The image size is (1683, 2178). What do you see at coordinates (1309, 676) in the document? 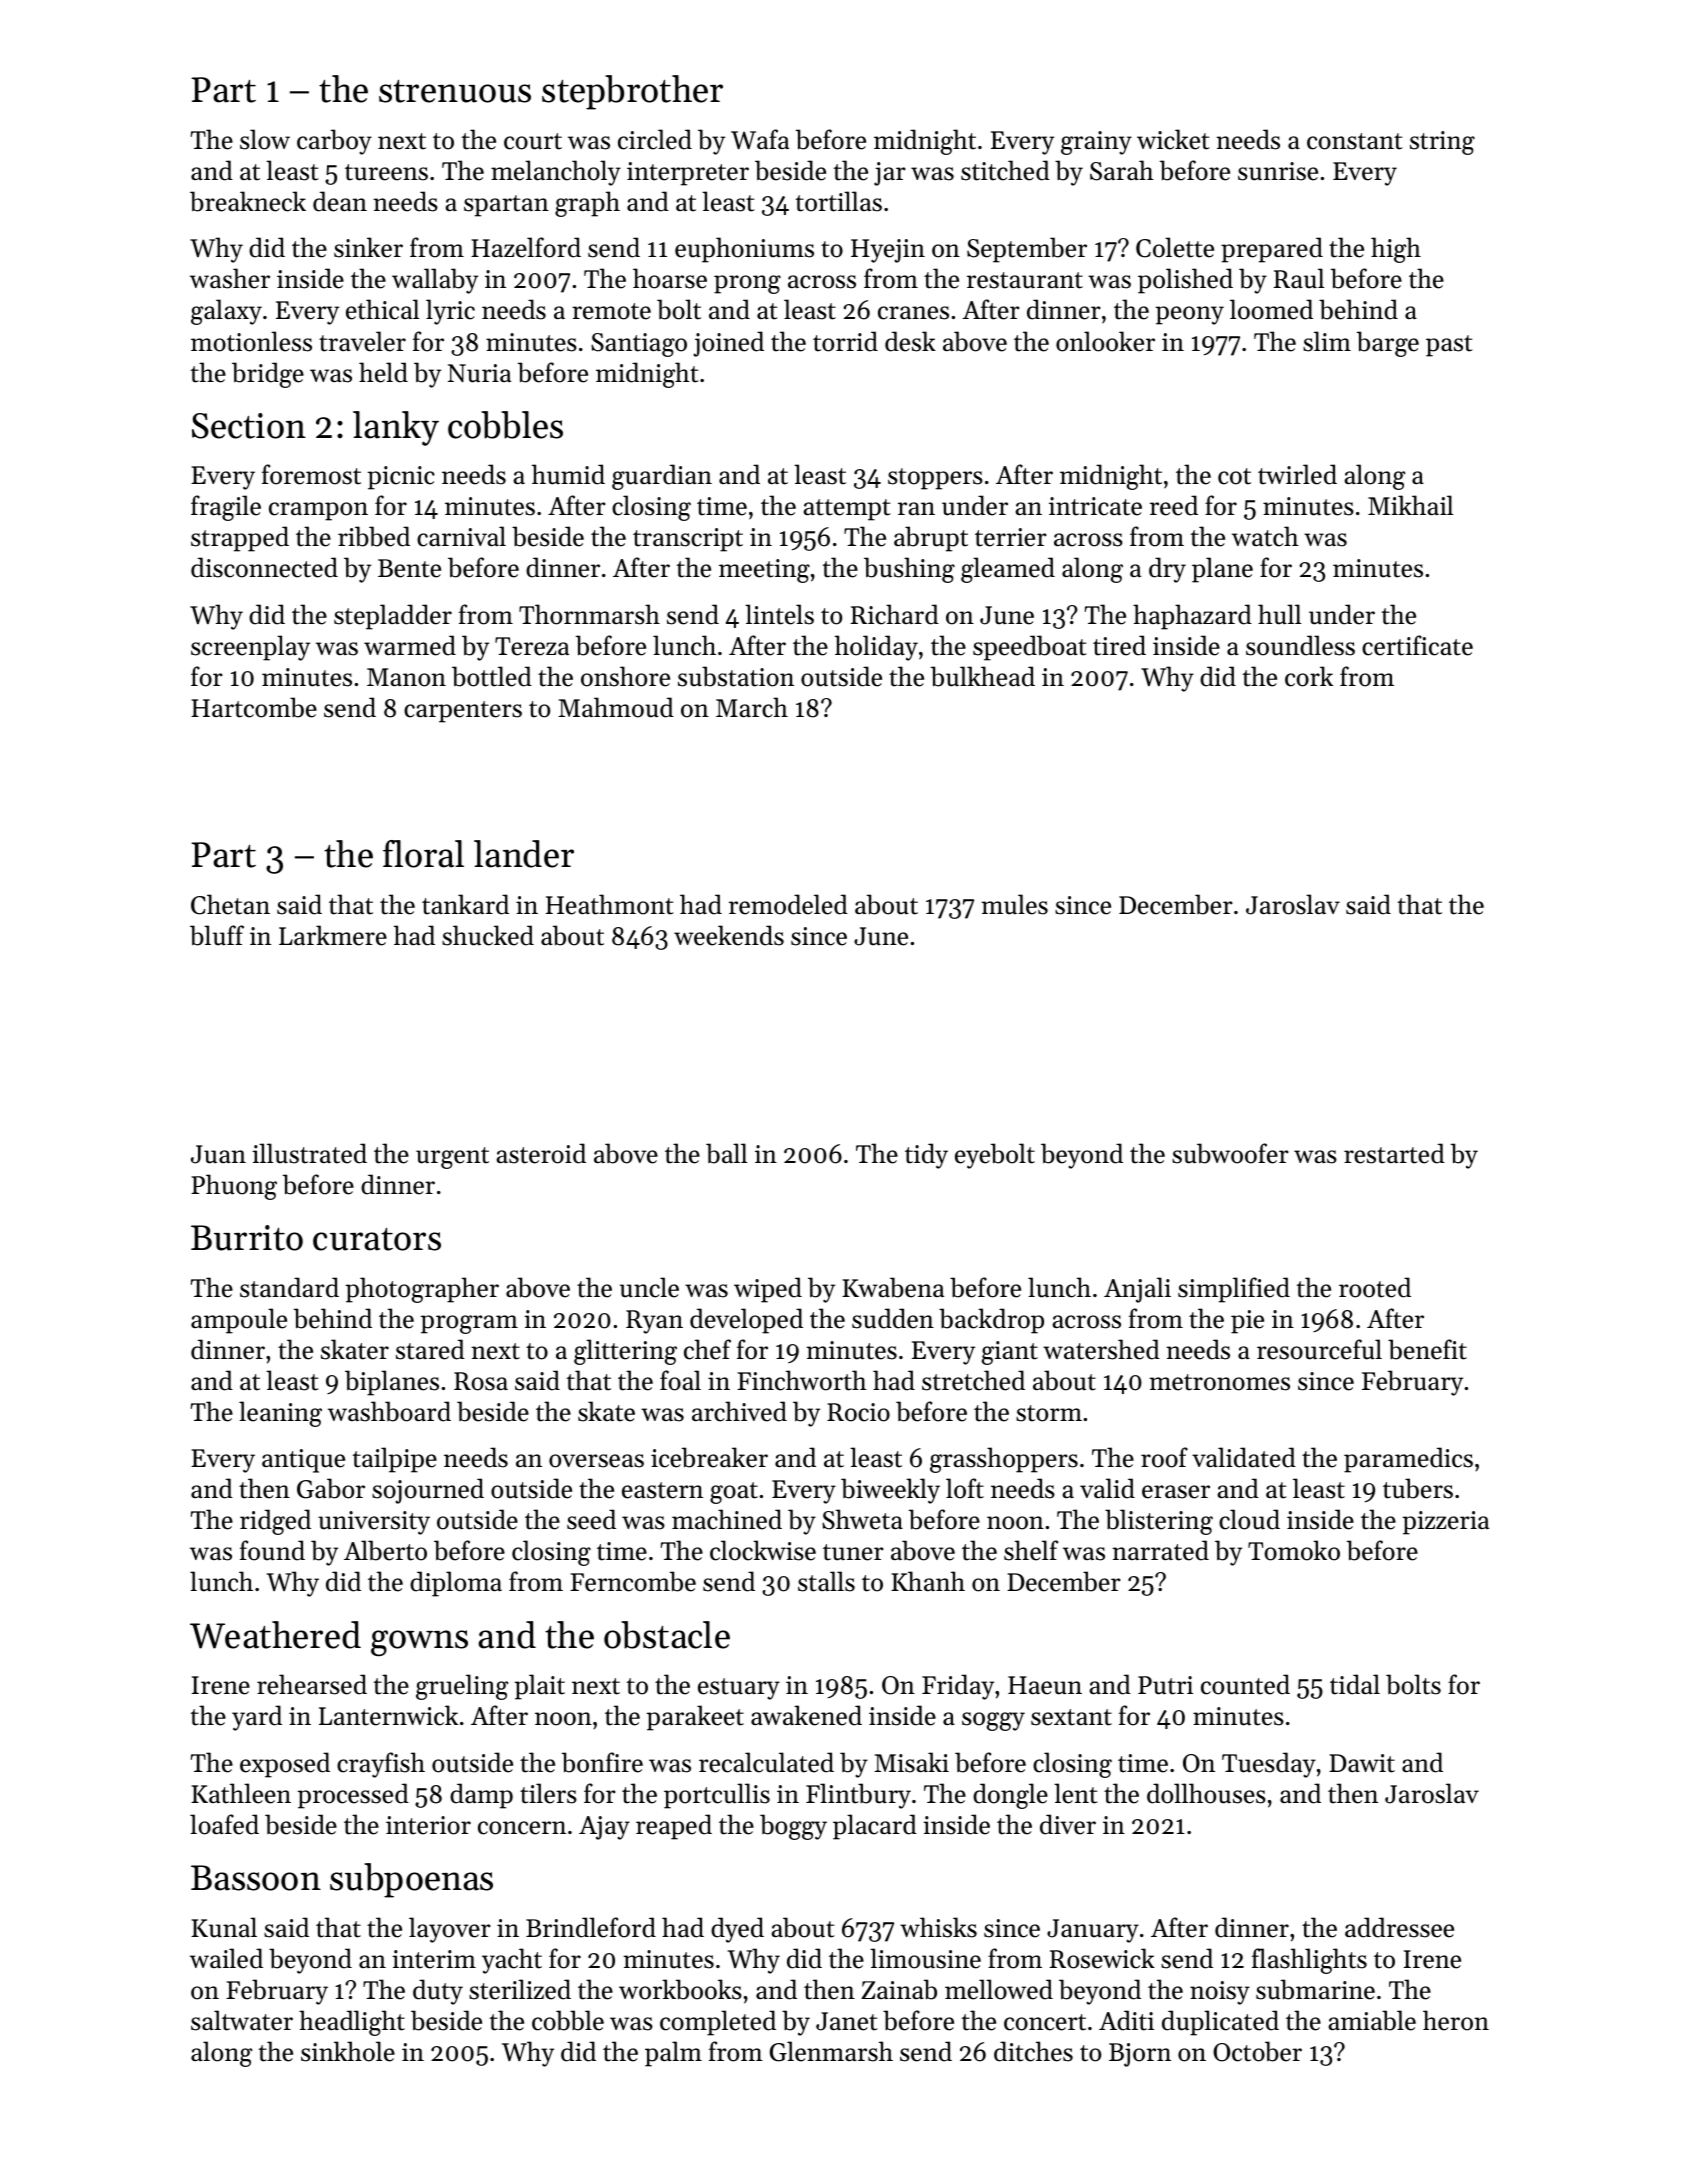
I see `cork` at bounding box center [1309, 676].
